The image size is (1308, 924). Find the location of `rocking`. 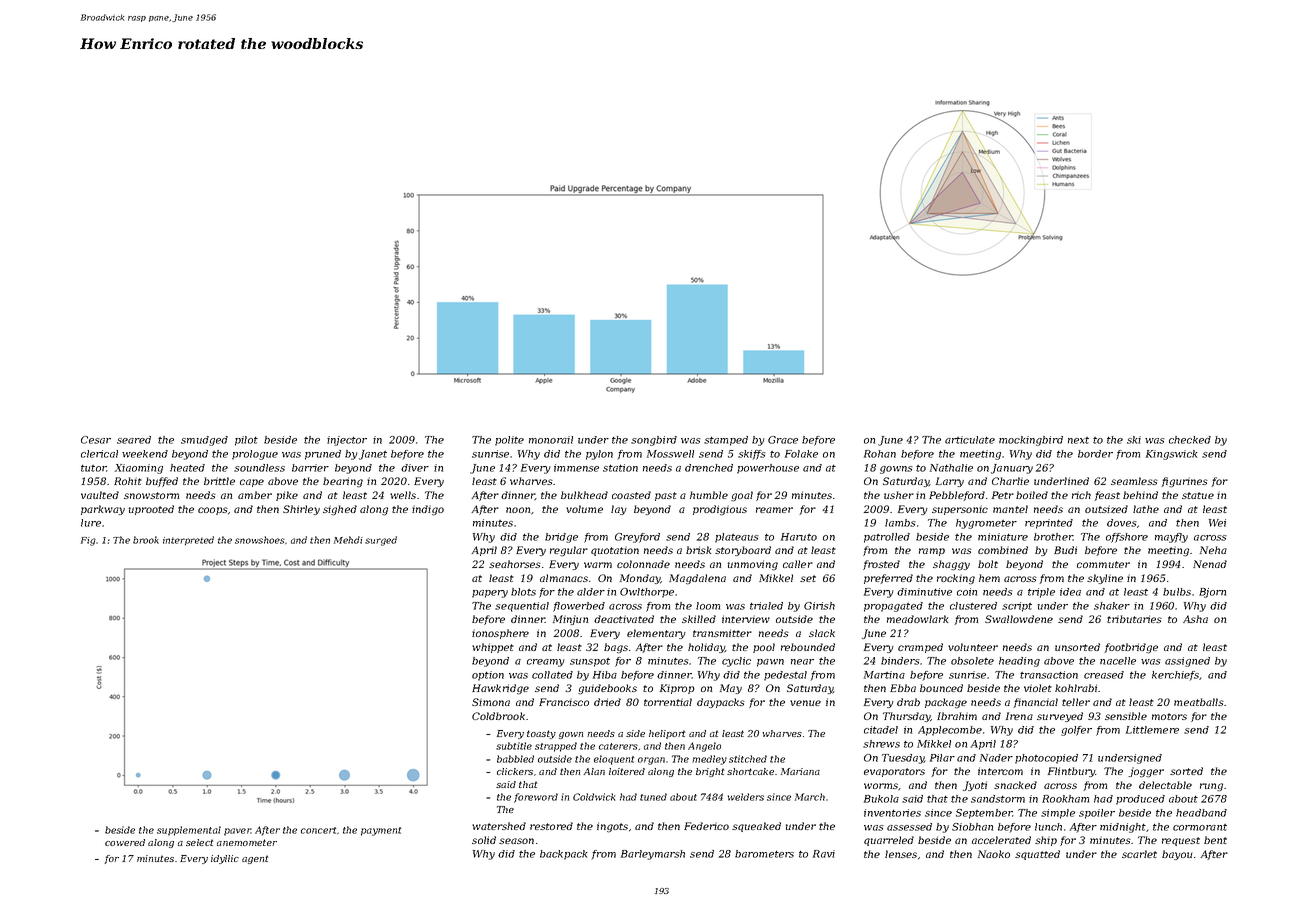

rocking is located at coordinates (956, 579).
